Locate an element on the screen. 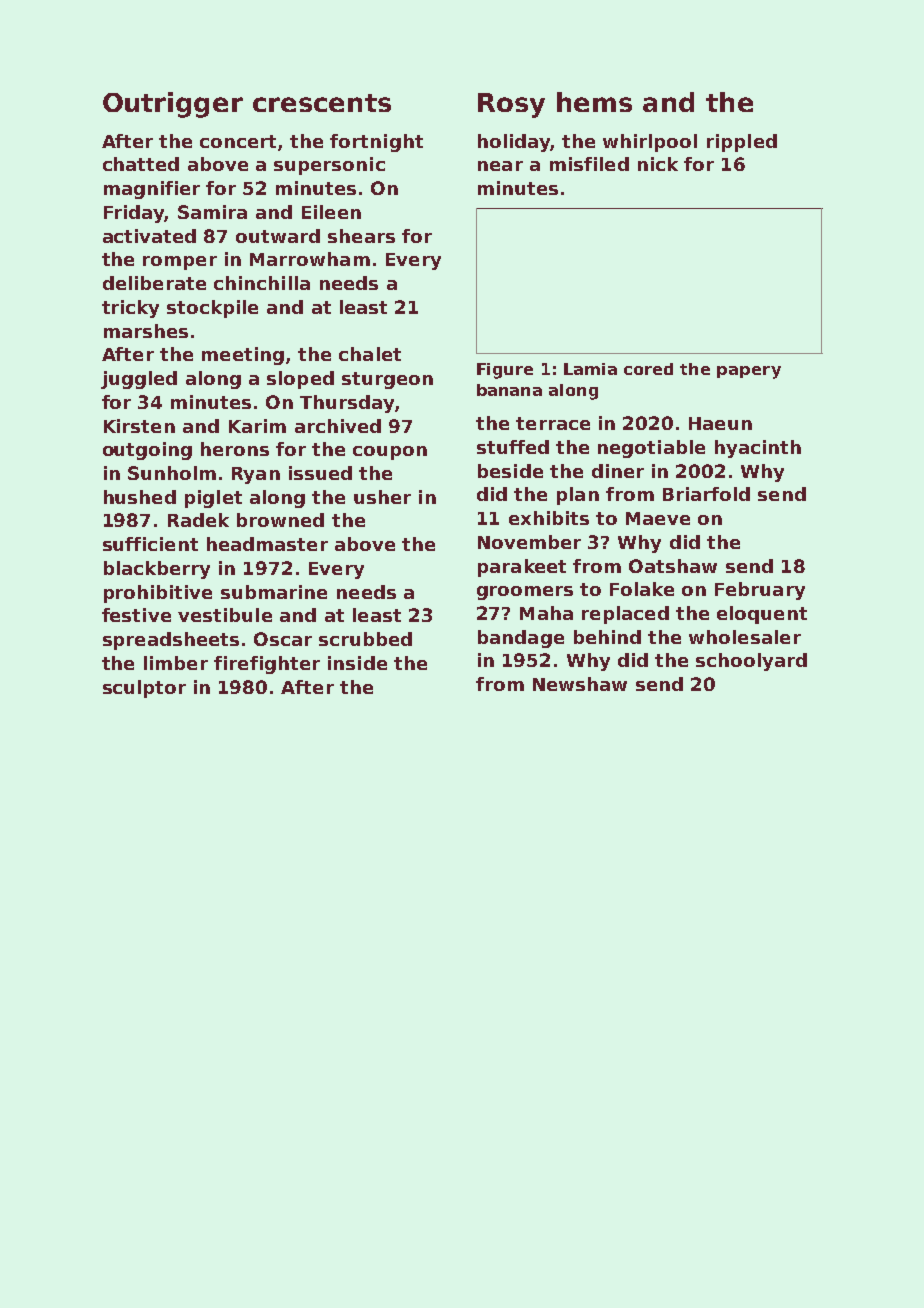 Image resolution: width=924 pixels, height=1308 pixels. Newshaw is located at coordinates (580, 684).
